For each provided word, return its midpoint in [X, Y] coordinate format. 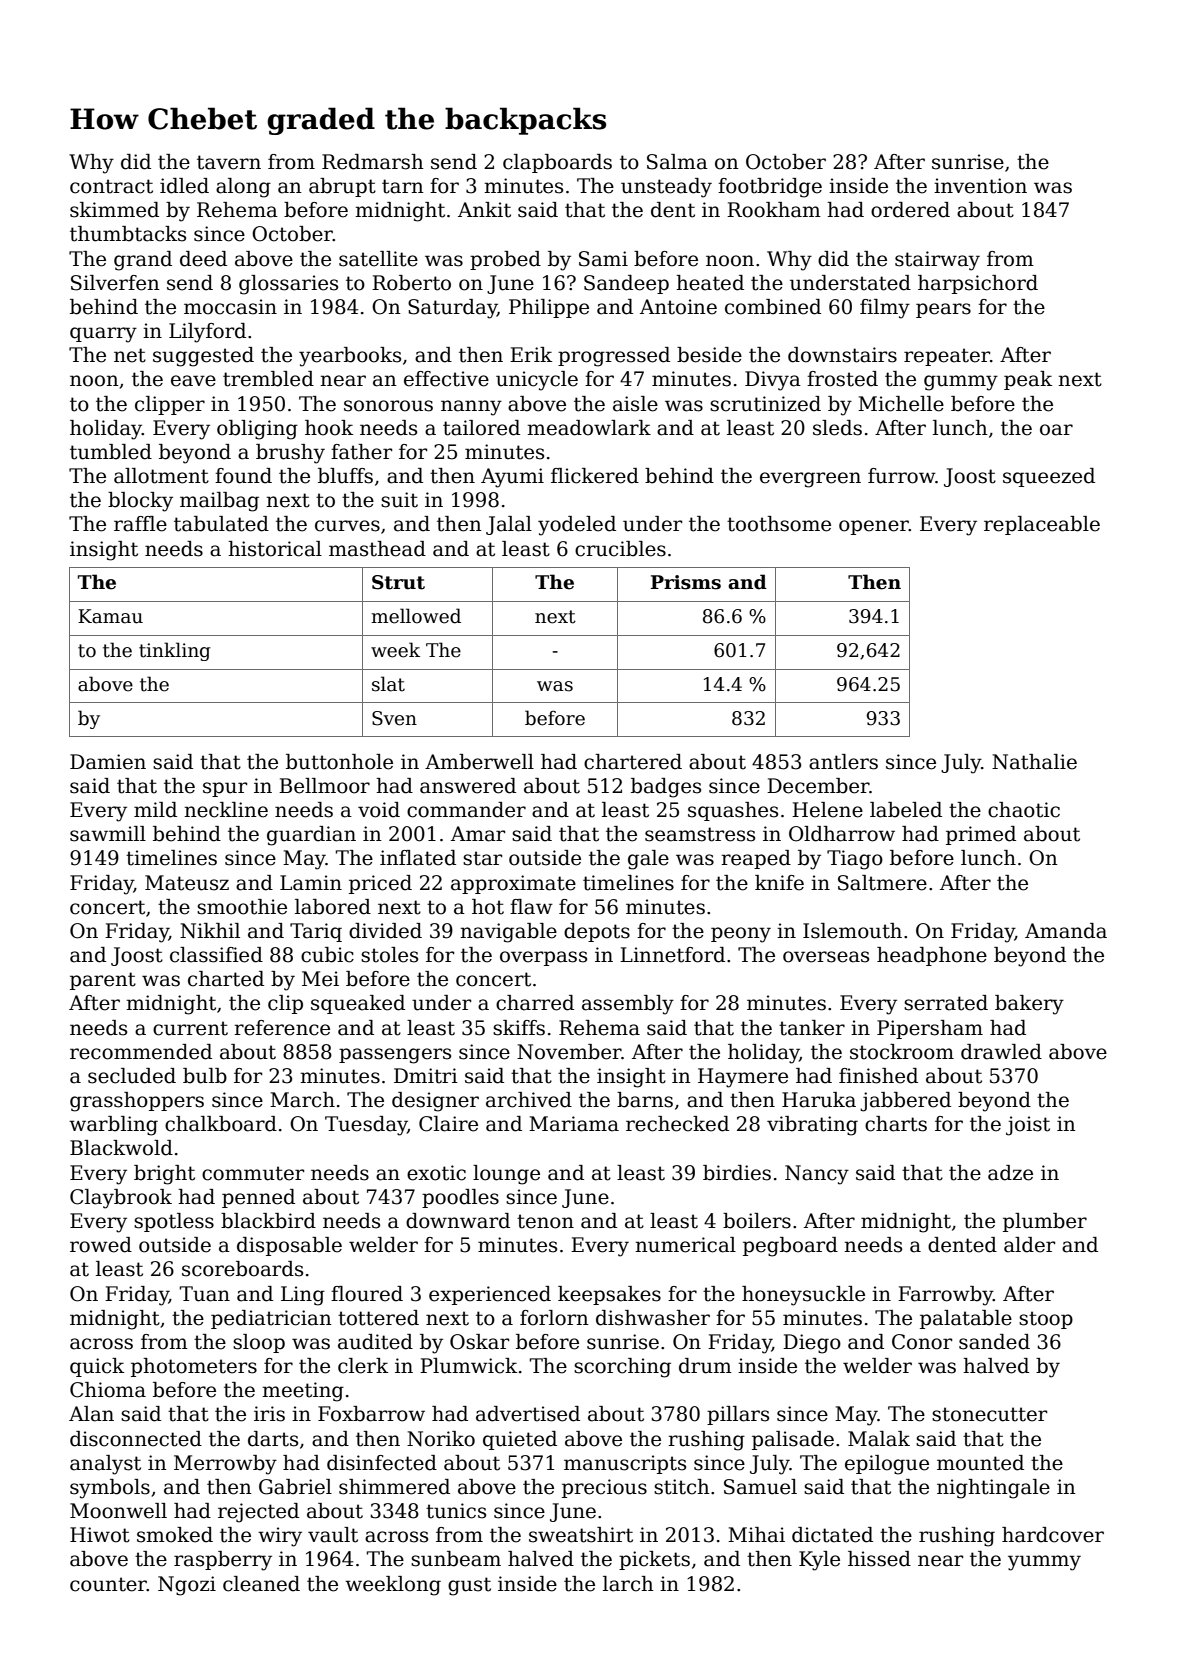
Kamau [110, 616]
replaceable [1042, 525]
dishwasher [653, 1318]
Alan [91, 1414]
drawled [1001, 1052]
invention [980, 186]
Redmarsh [373, 162]
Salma [677, 162]
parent [103, 981]
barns [645, 1100]
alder [1029, 1245]
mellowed [416, 616]
